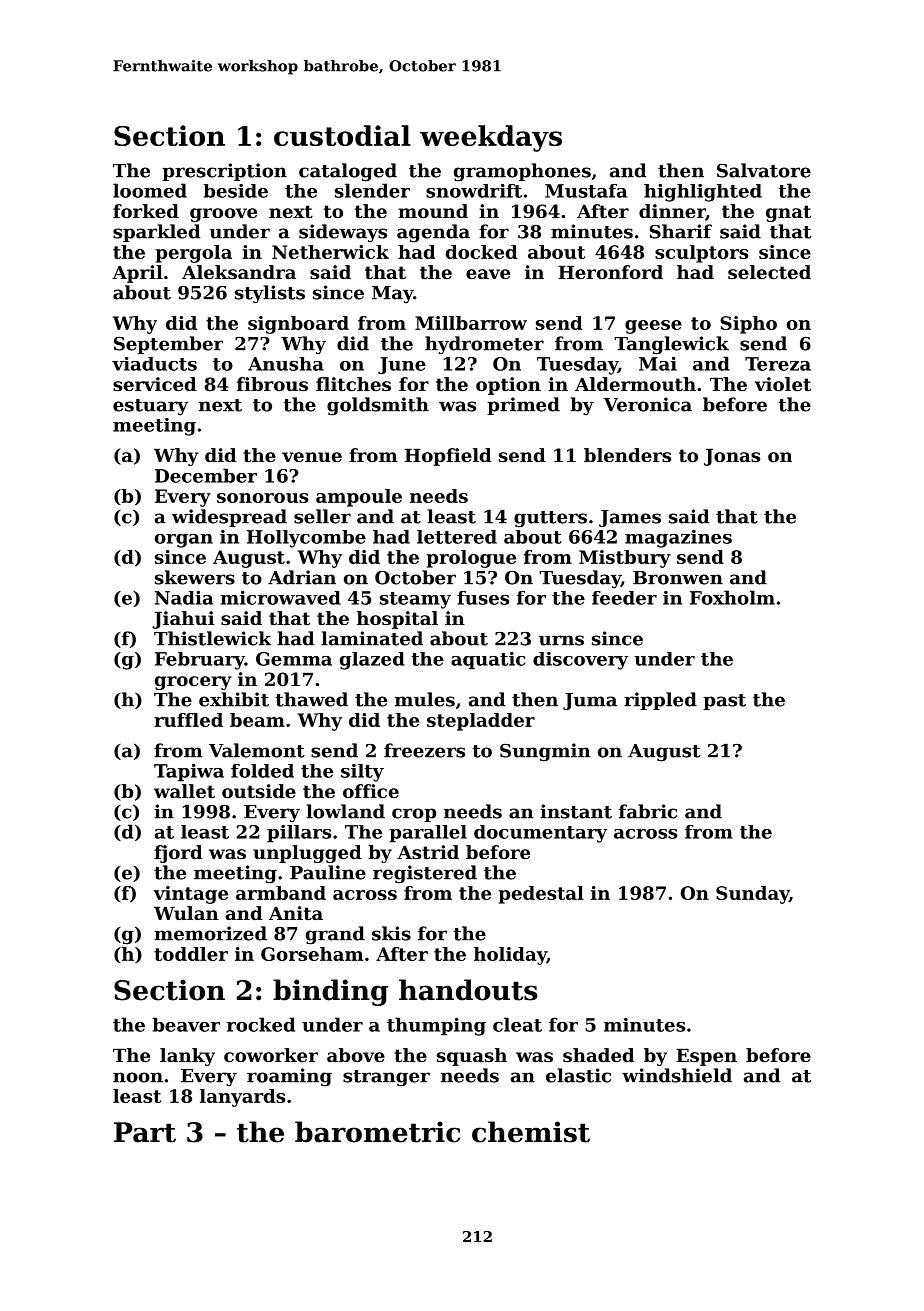 The height and width of the screenshot is (1311, 924). I want to click on noon, so click(138, 1077).
